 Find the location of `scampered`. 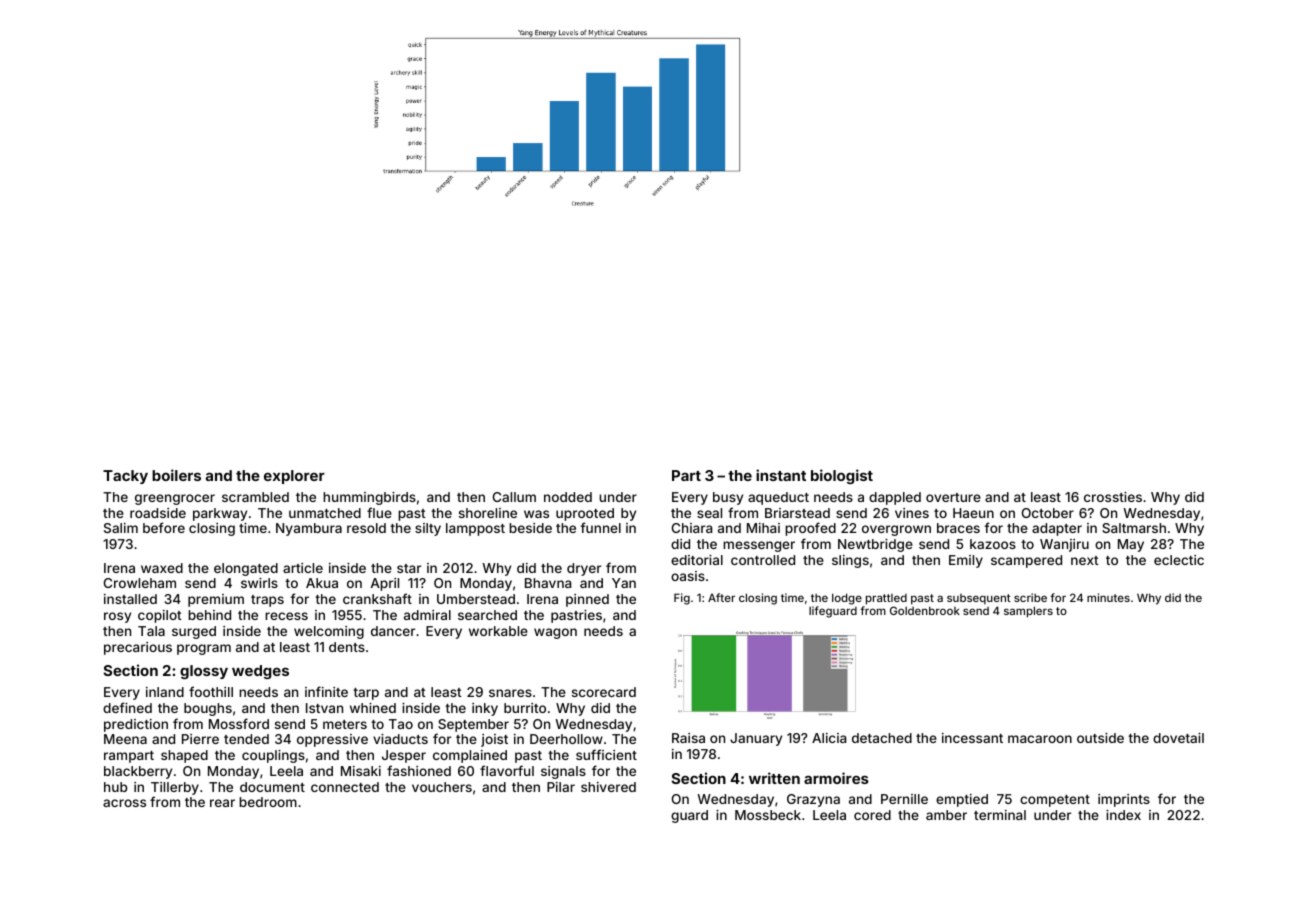

scampered is located at coordinates (1026, 561).
